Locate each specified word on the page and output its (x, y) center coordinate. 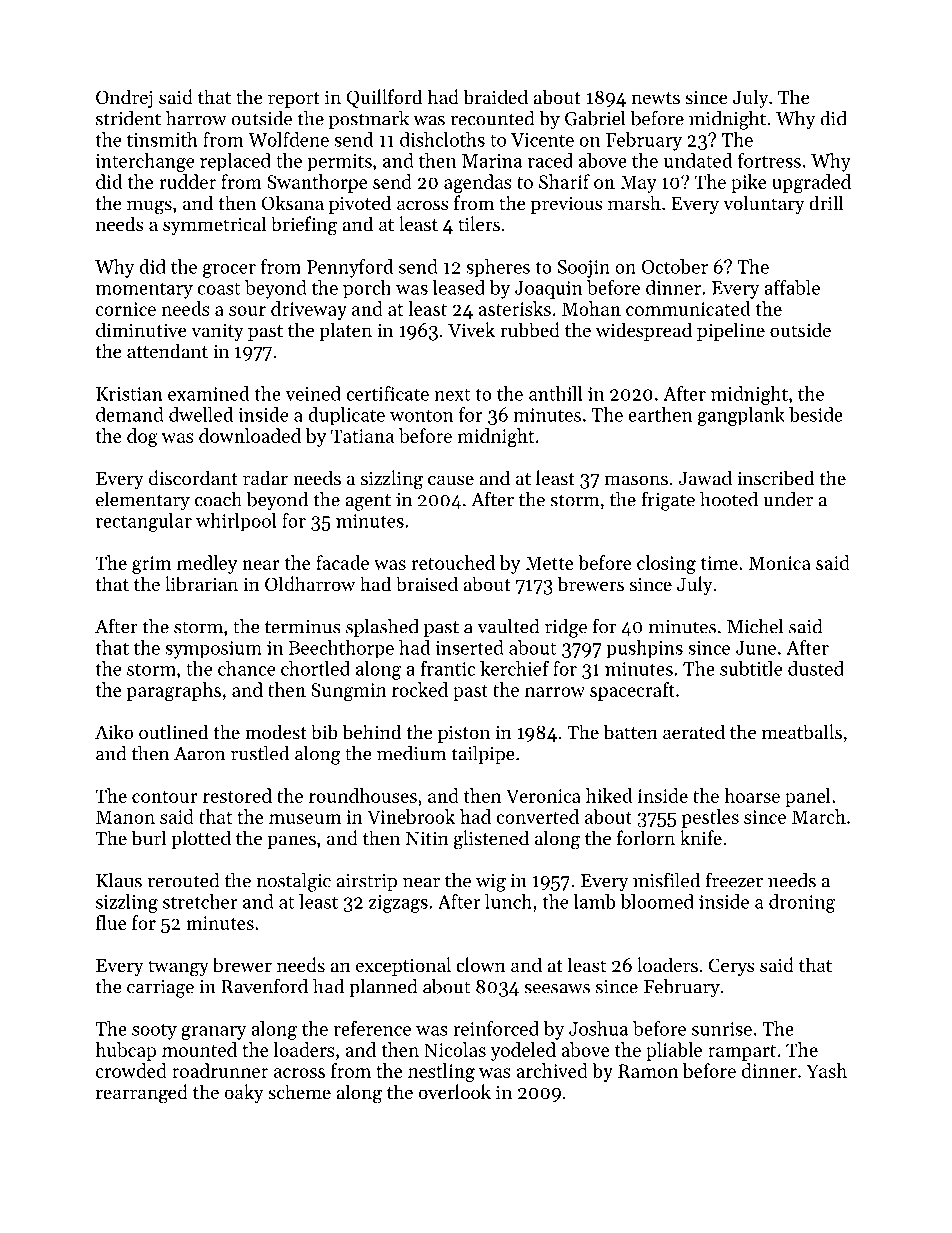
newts (655, 98)
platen (345, 331)
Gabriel (595, 118)
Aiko (114, 731)
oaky (244, 1093)
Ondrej (124, 98)
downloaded (250, 435)
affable (792, 287)
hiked (609, 795)
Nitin (427, 838)
